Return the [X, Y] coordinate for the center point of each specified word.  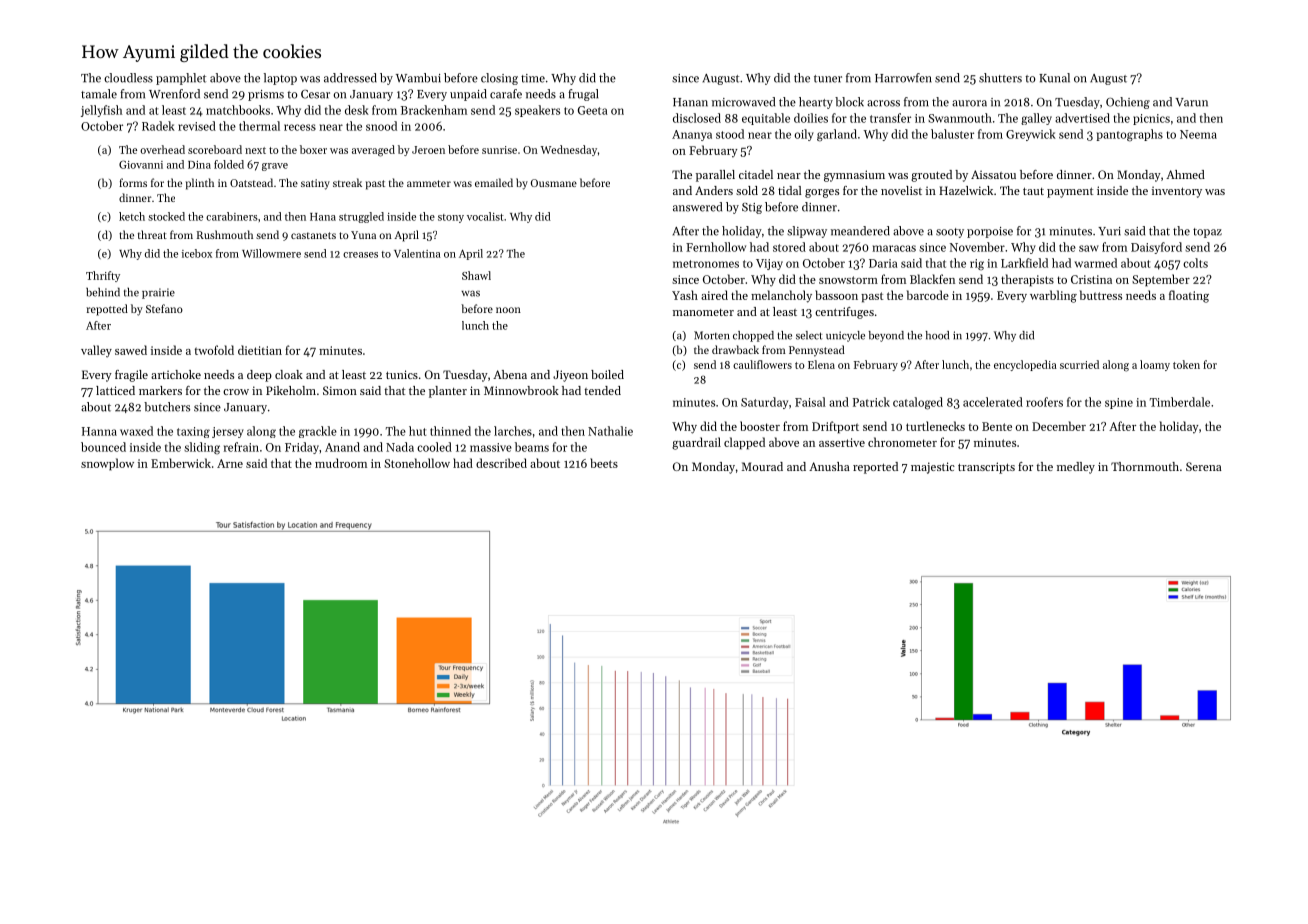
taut [1033, 191]
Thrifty [103, 276]
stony [451, 218]
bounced [103, 447]
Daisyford [1156, 248]
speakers [537, 111]
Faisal [810, 402]
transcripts [986, 468]
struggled [361, 217]
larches [513, 431]
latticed [115, 390]
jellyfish [101, 111]
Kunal [1054, 78]
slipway [807, 232]
